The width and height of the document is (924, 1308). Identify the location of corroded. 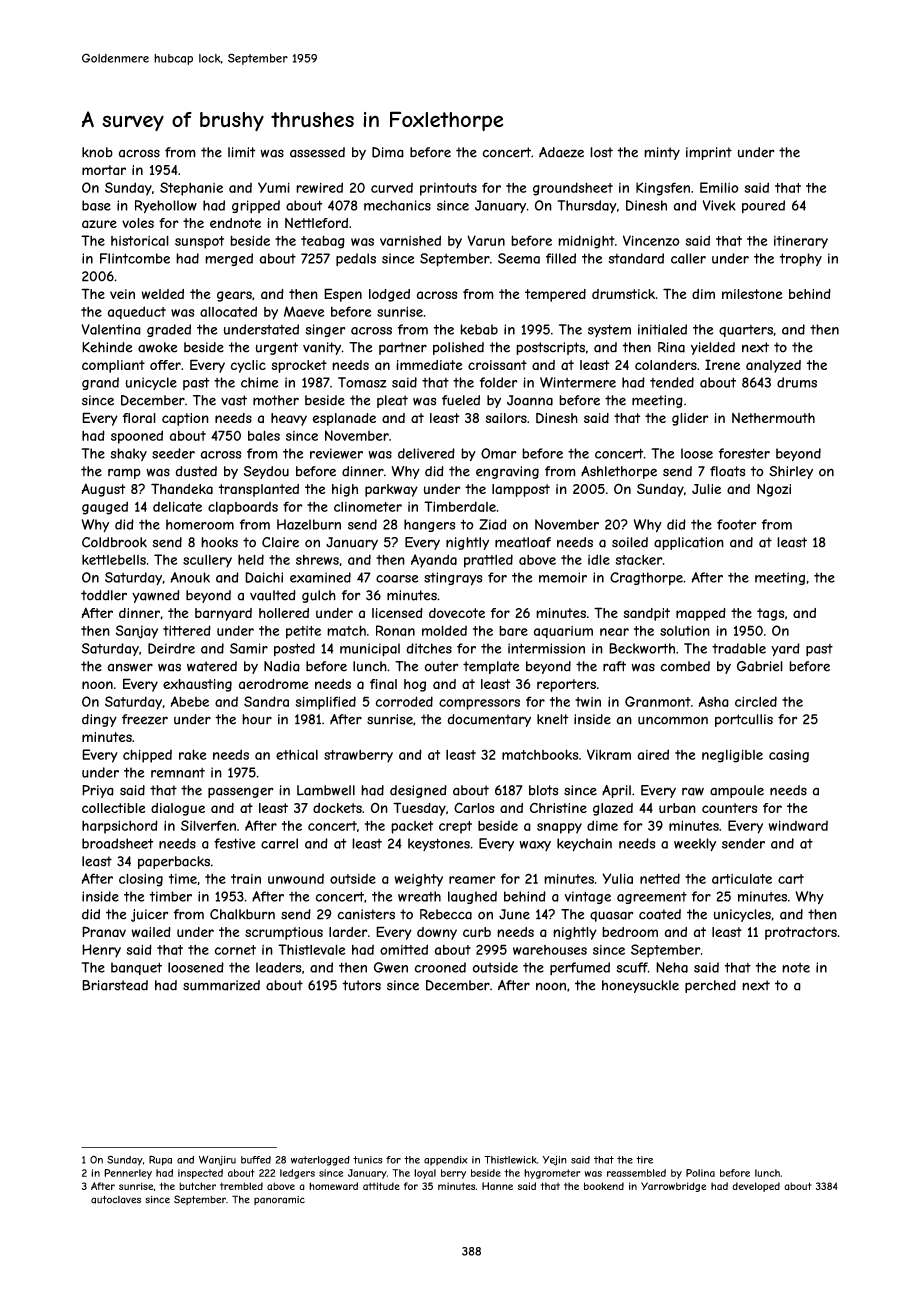
(404, 701).
